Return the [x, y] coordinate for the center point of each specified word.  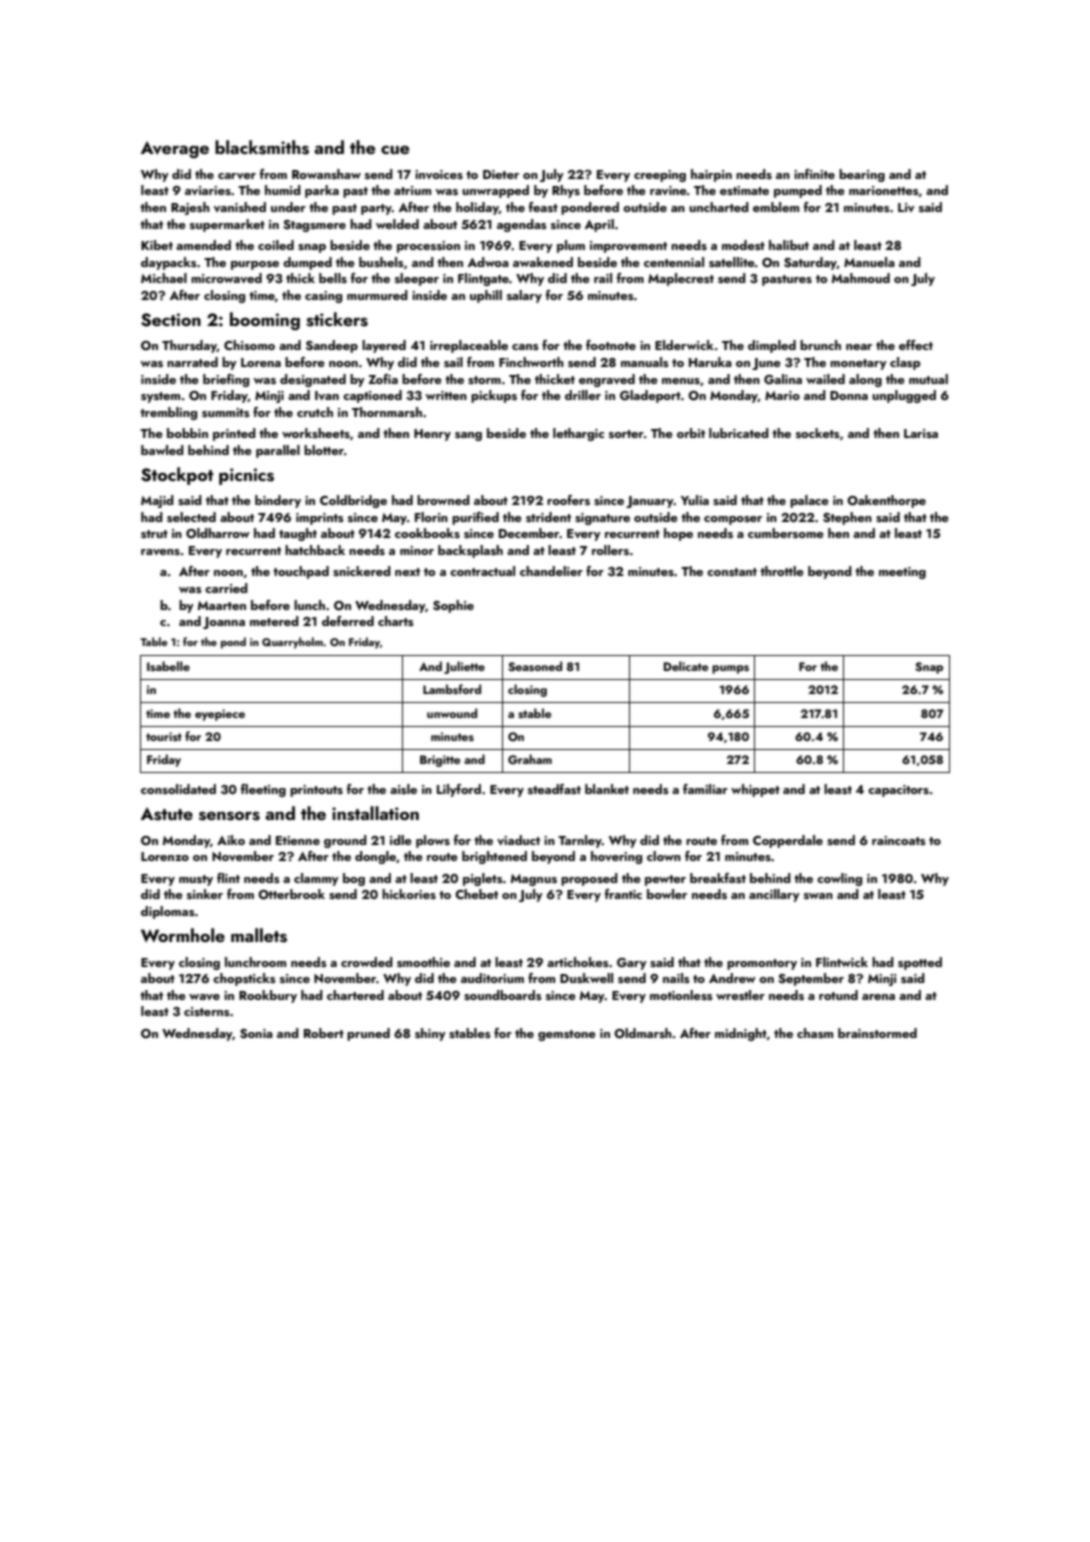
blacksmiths [262, 147]
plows [433, 841]
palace [809, 501]
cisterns [207, 1011]
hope [678, 534]
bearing [862, 175]
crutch [315, 412]
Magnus [533, 880]
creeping [660, 176]
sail [453, 362]
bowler [667, 894]
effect [916, 345]
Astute [167, 814]
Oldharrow [218, 533]
